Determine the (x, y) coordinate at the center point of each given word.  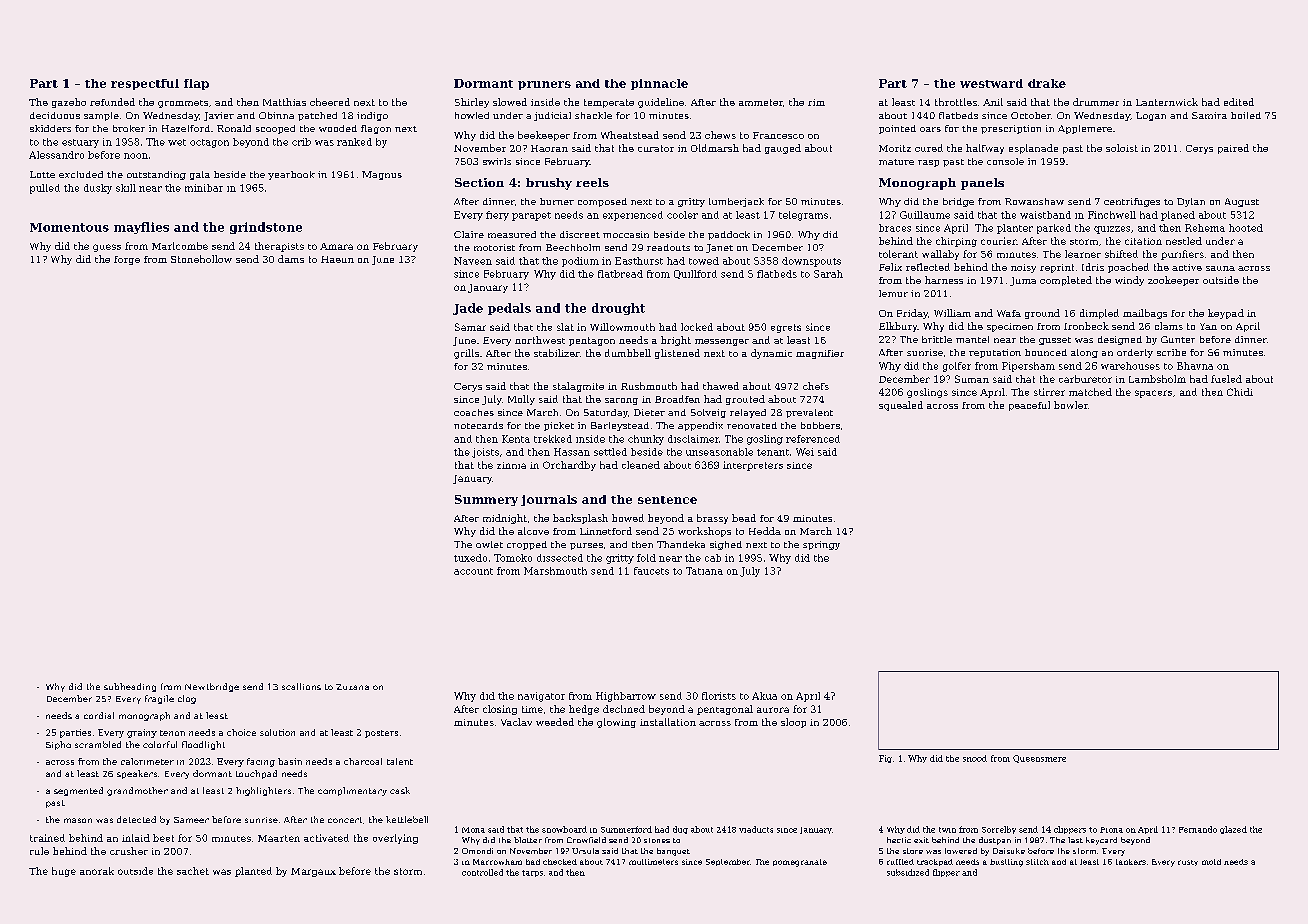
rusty (1188, 863)
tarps (532, 873)
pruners (544, 85)
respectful (145, 84)
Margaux (313, 872)
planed (1178, 216)
